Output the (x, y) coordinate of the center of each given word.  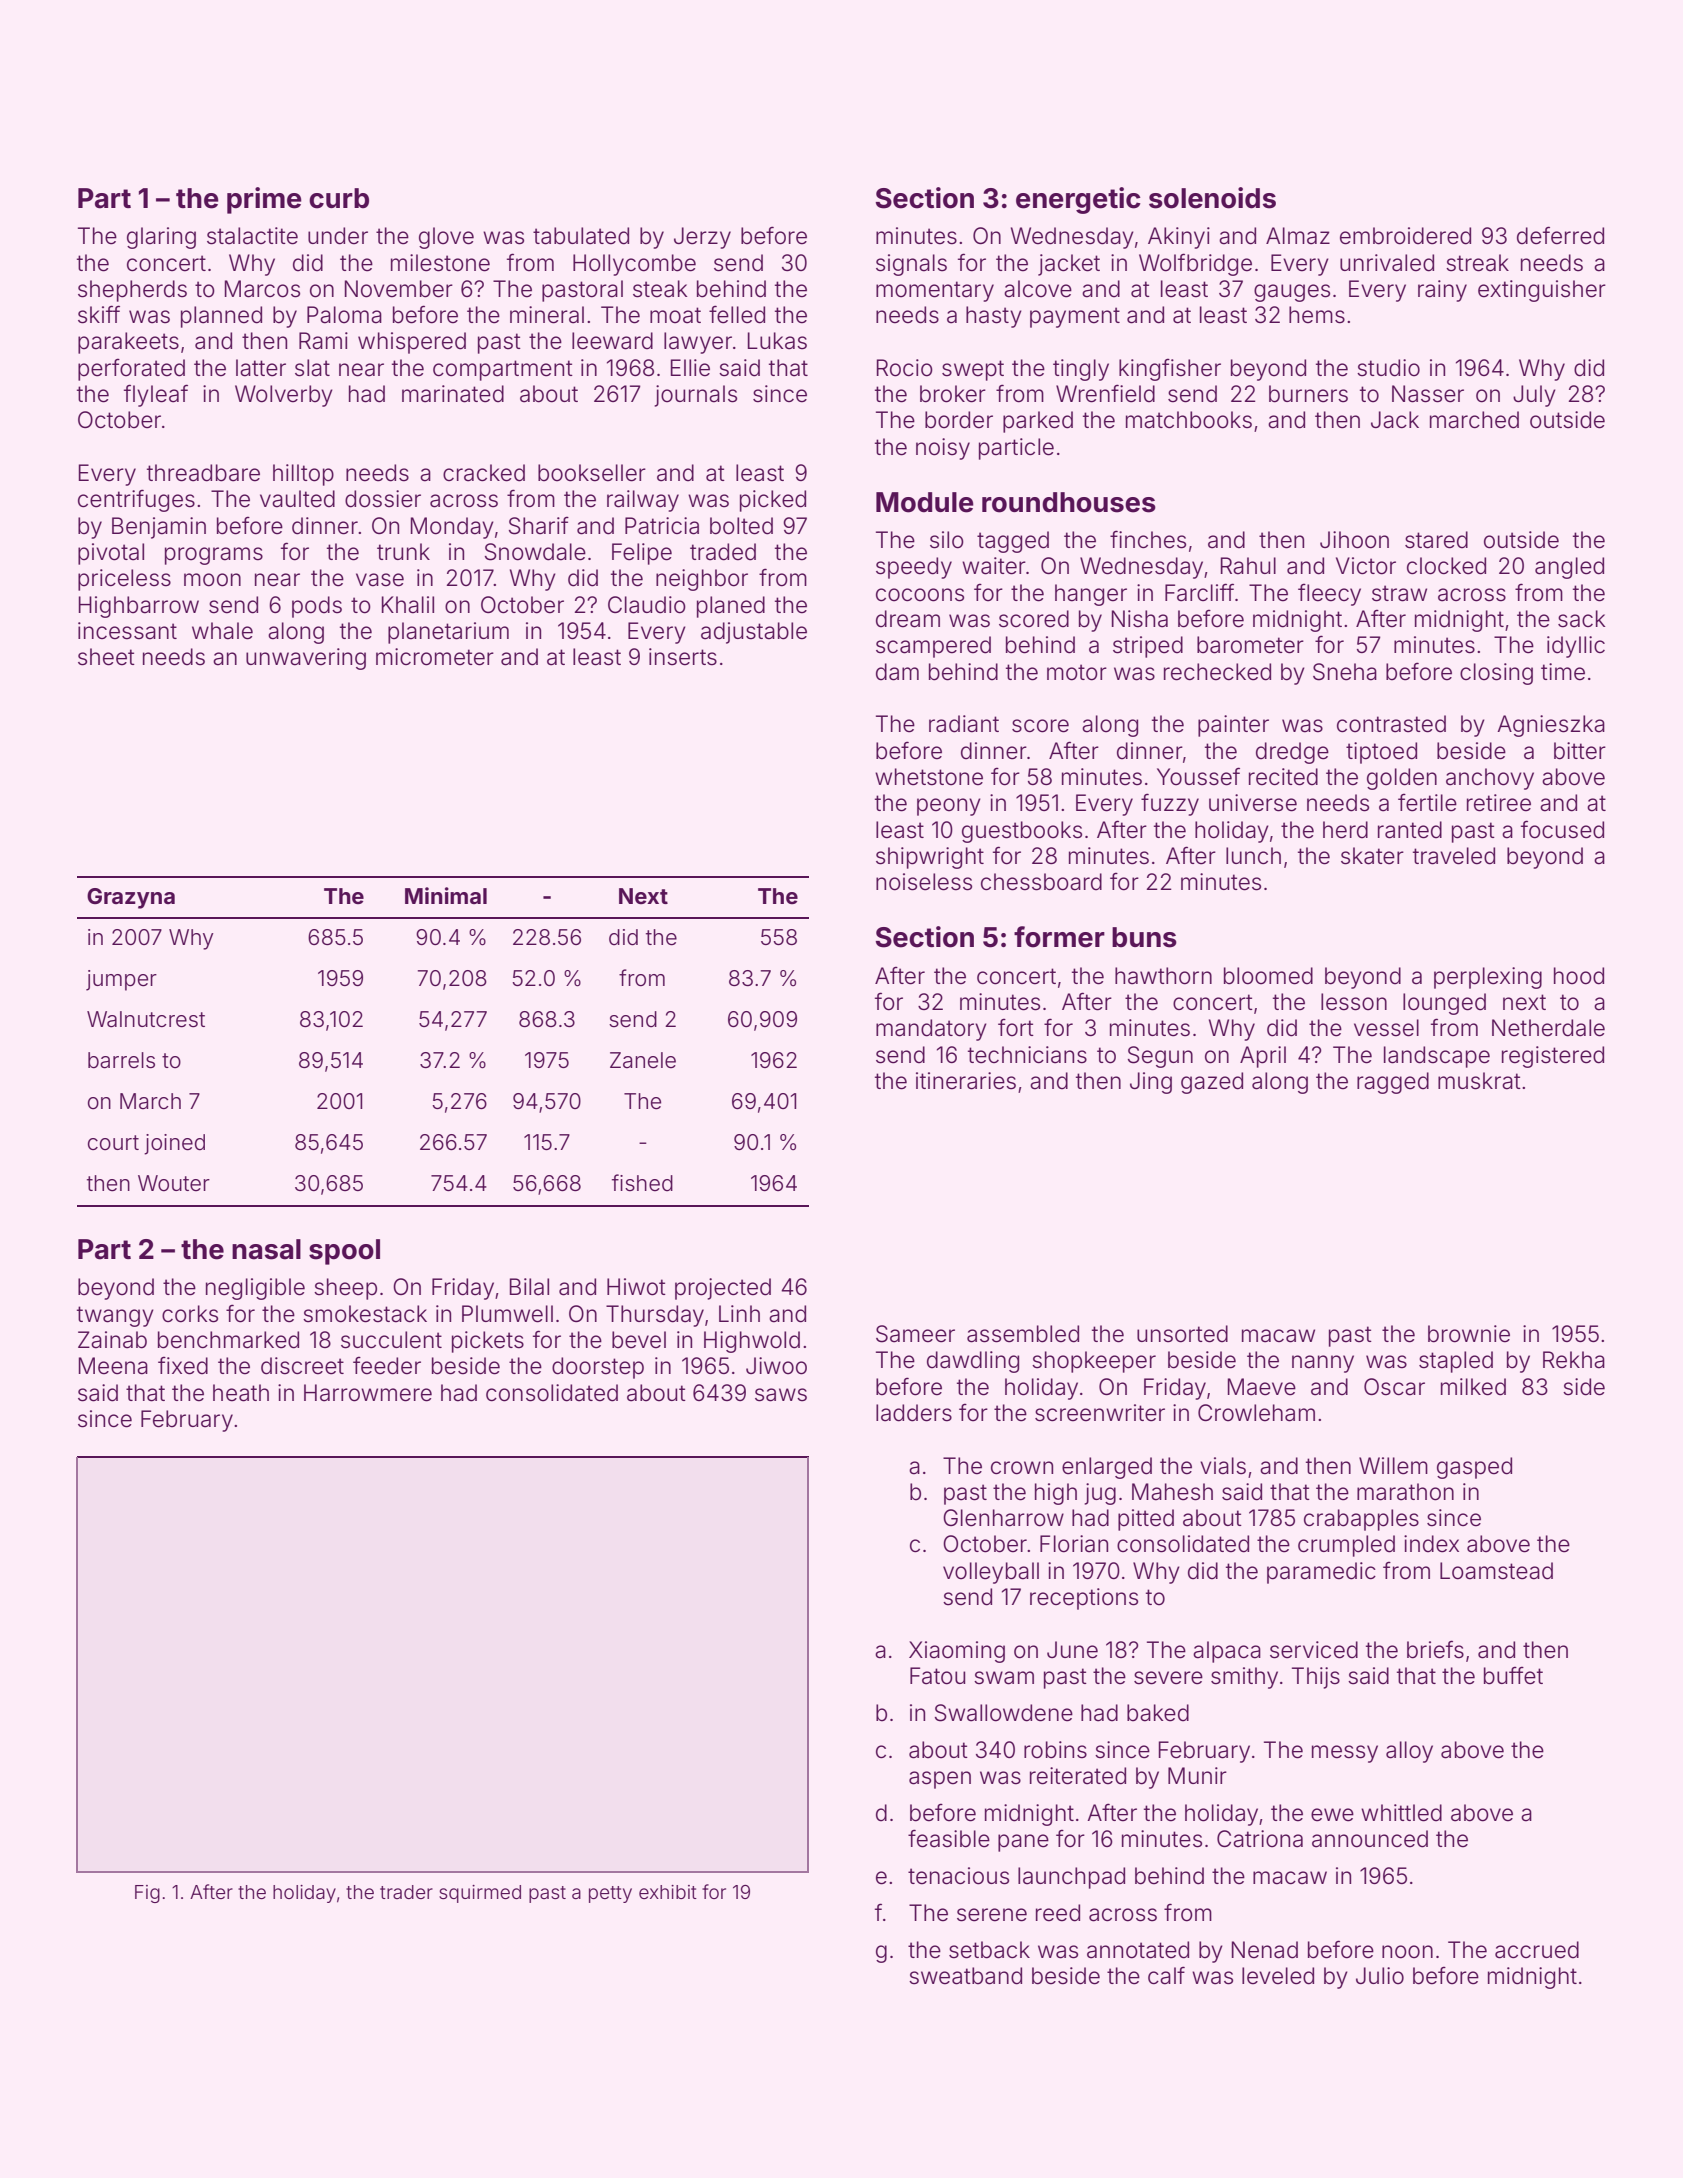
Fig (147, 1894)
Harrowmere (368, 1393)
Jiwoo (776, 1366)
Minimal (446, 895)
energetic (1078, 200)
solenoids (1212, 198)
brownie (1469, 1334)
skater (1372, 856)
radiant (964, 724)
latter (261, 368)
